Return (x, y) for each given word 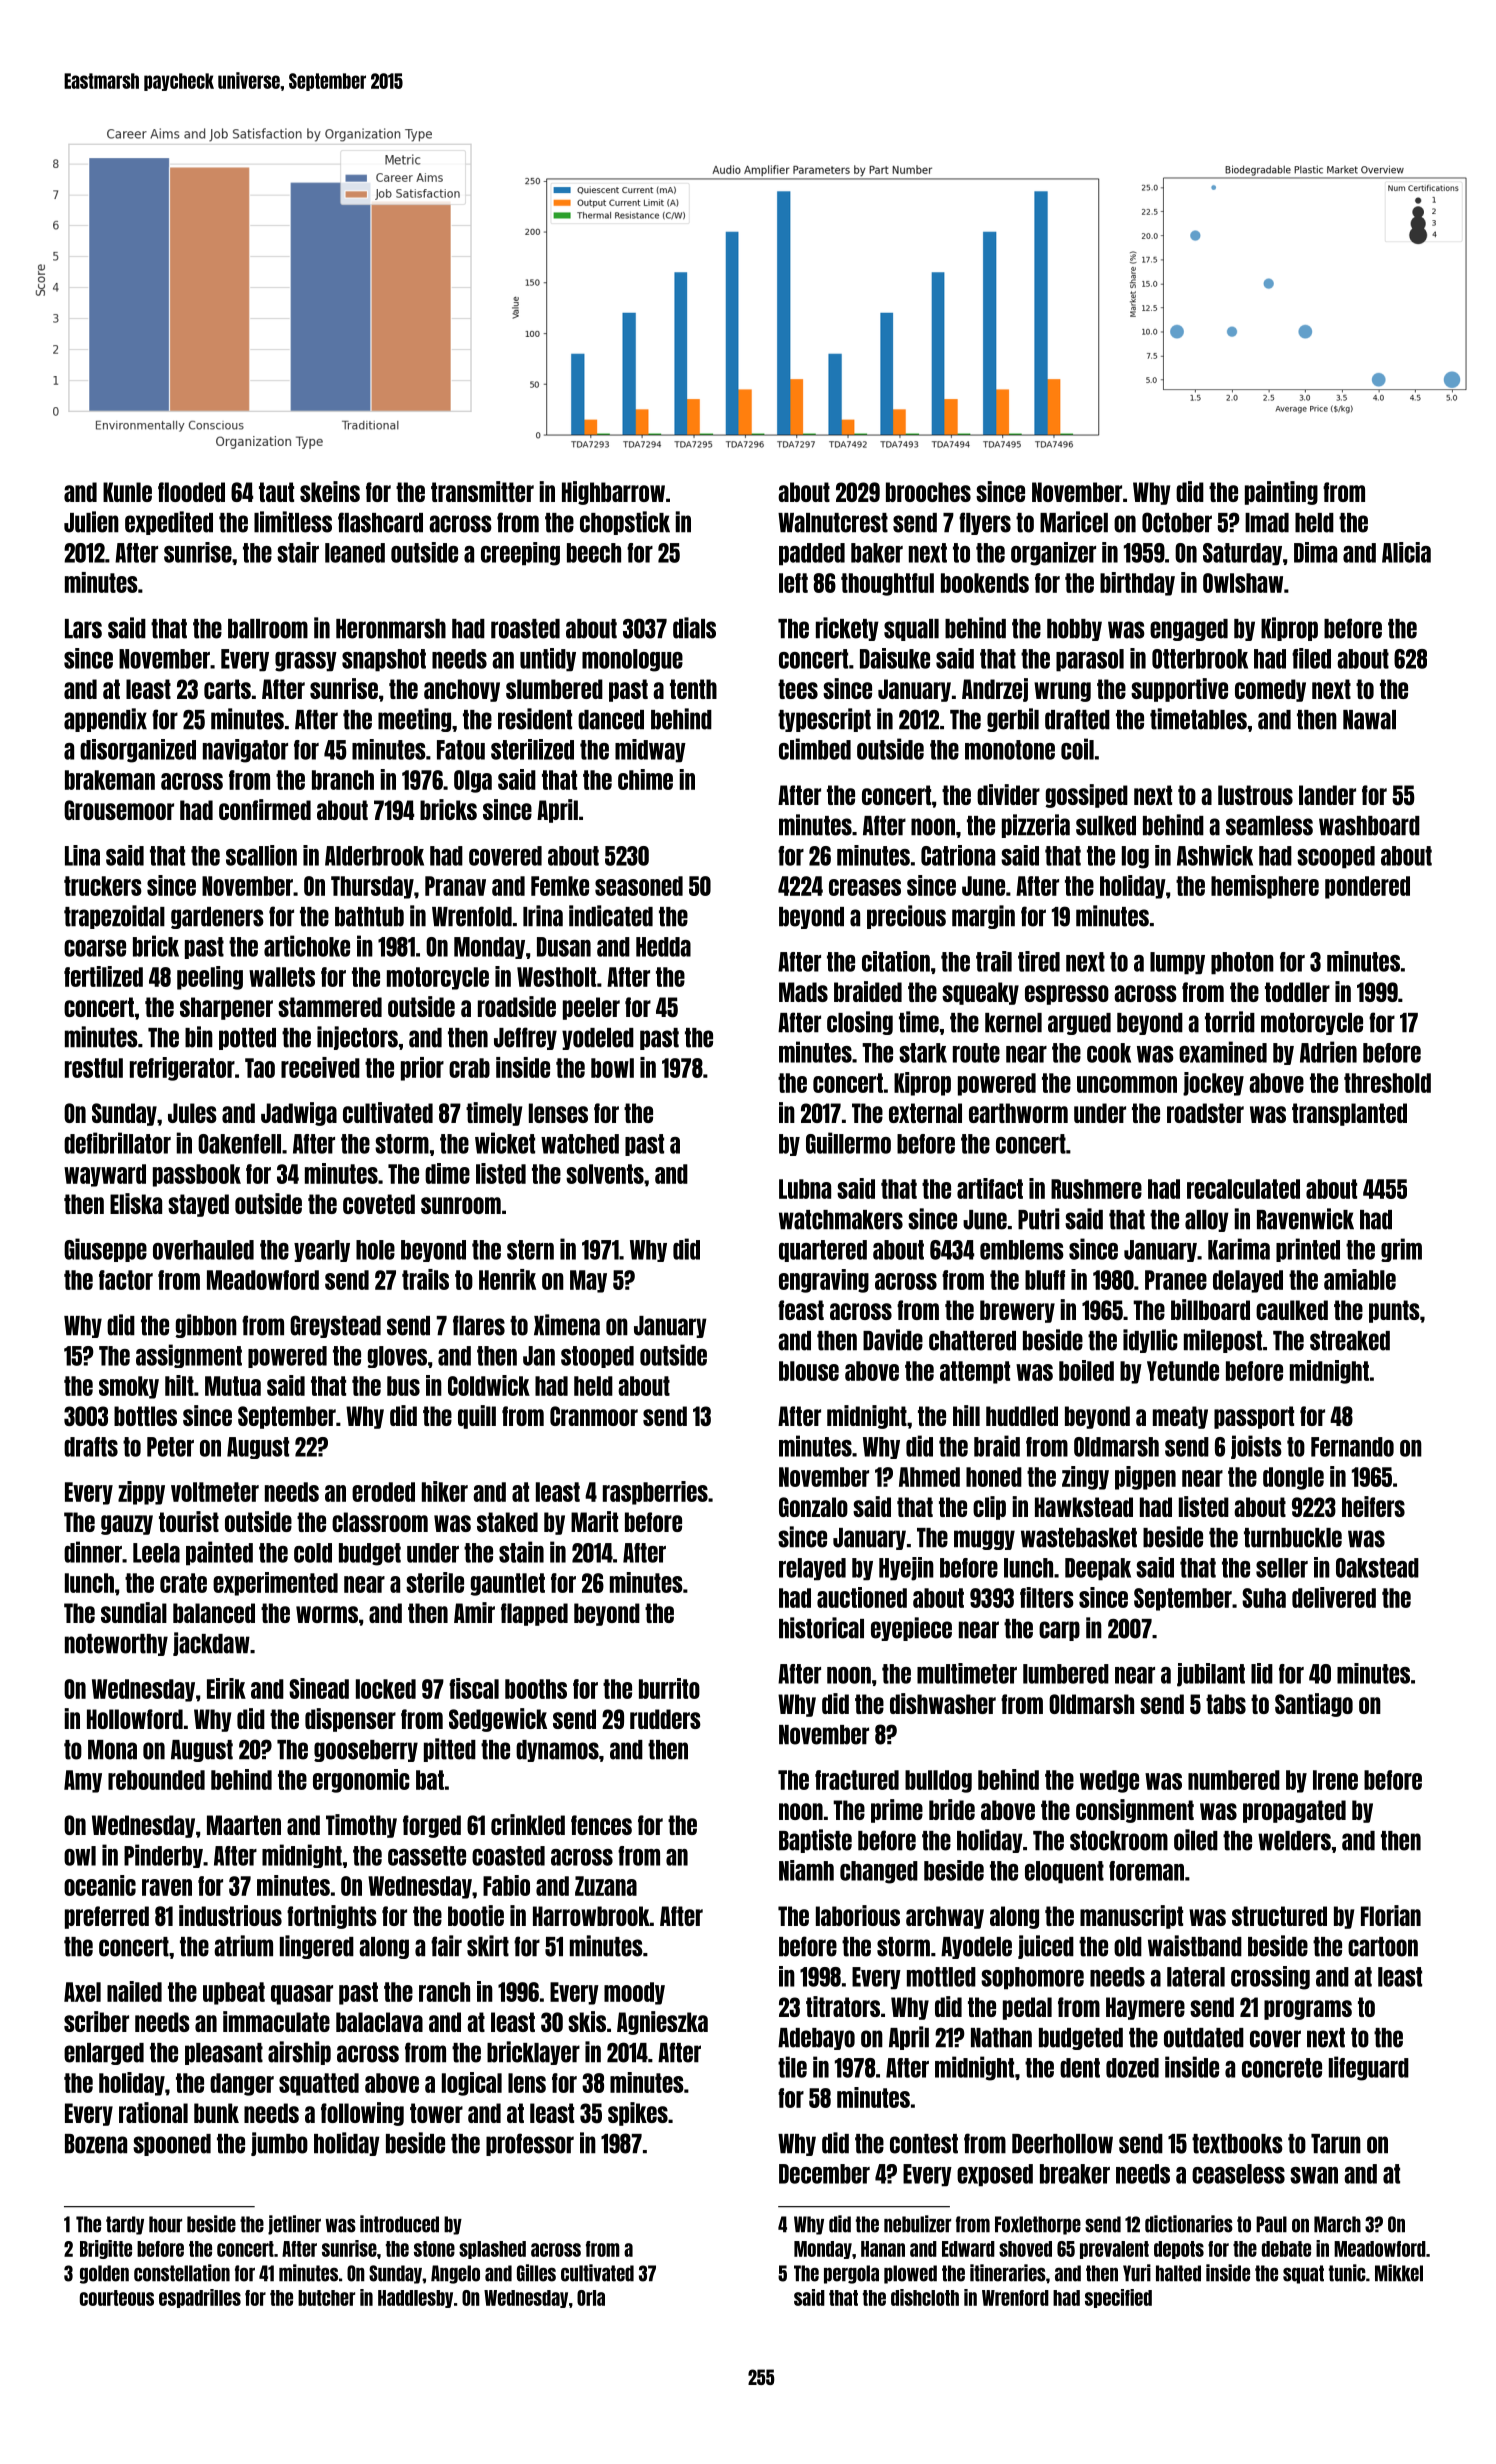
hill (966, 1415)
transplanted (1349, 1114)
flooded (191, 492)
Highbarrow (613, 493)
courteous (117, 2298)
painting (1281, 493)
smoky (129, 1387)
